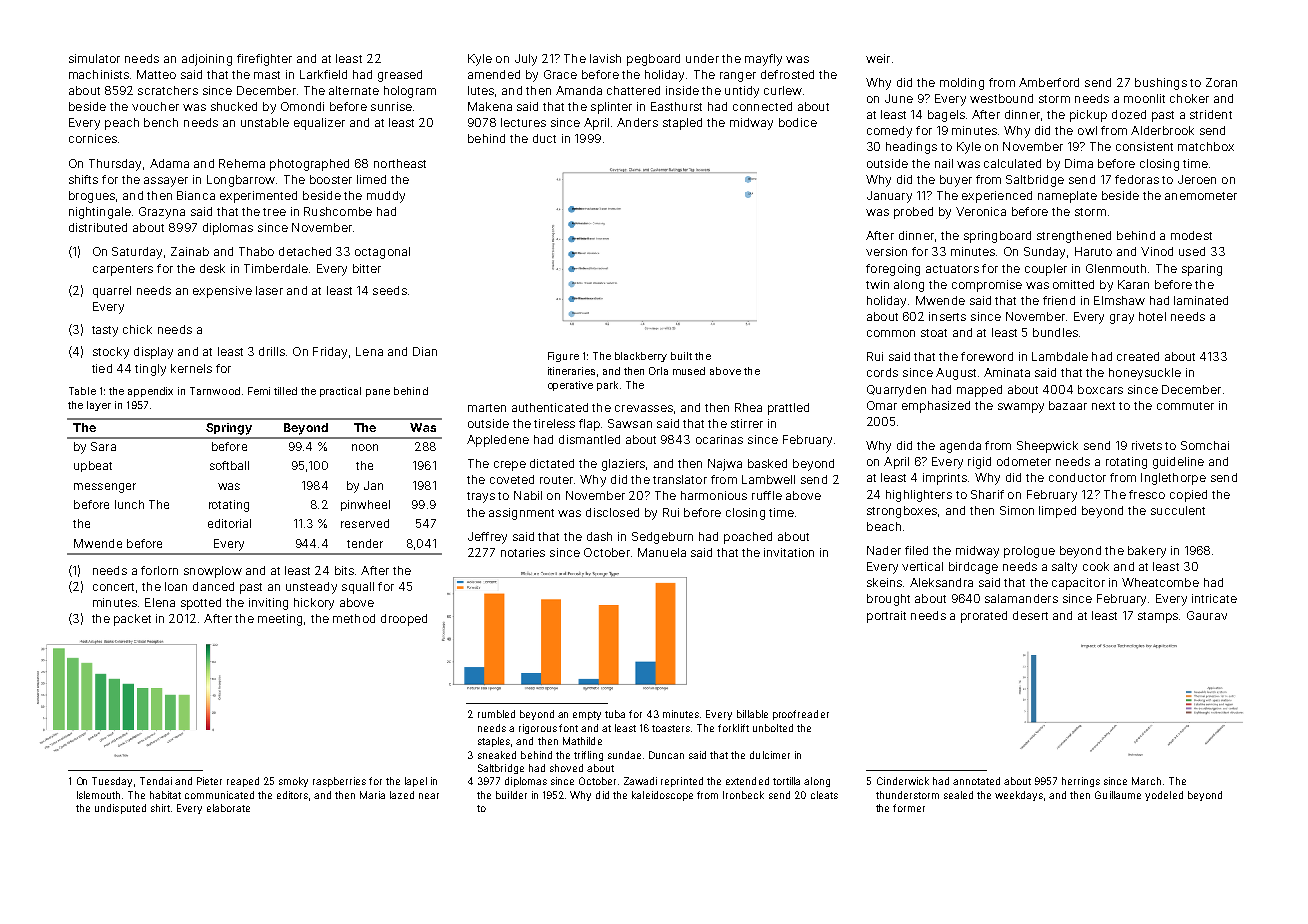  Describe the element at coordinates (425, 351) in the screenshot. I see `Dian` at that location.
